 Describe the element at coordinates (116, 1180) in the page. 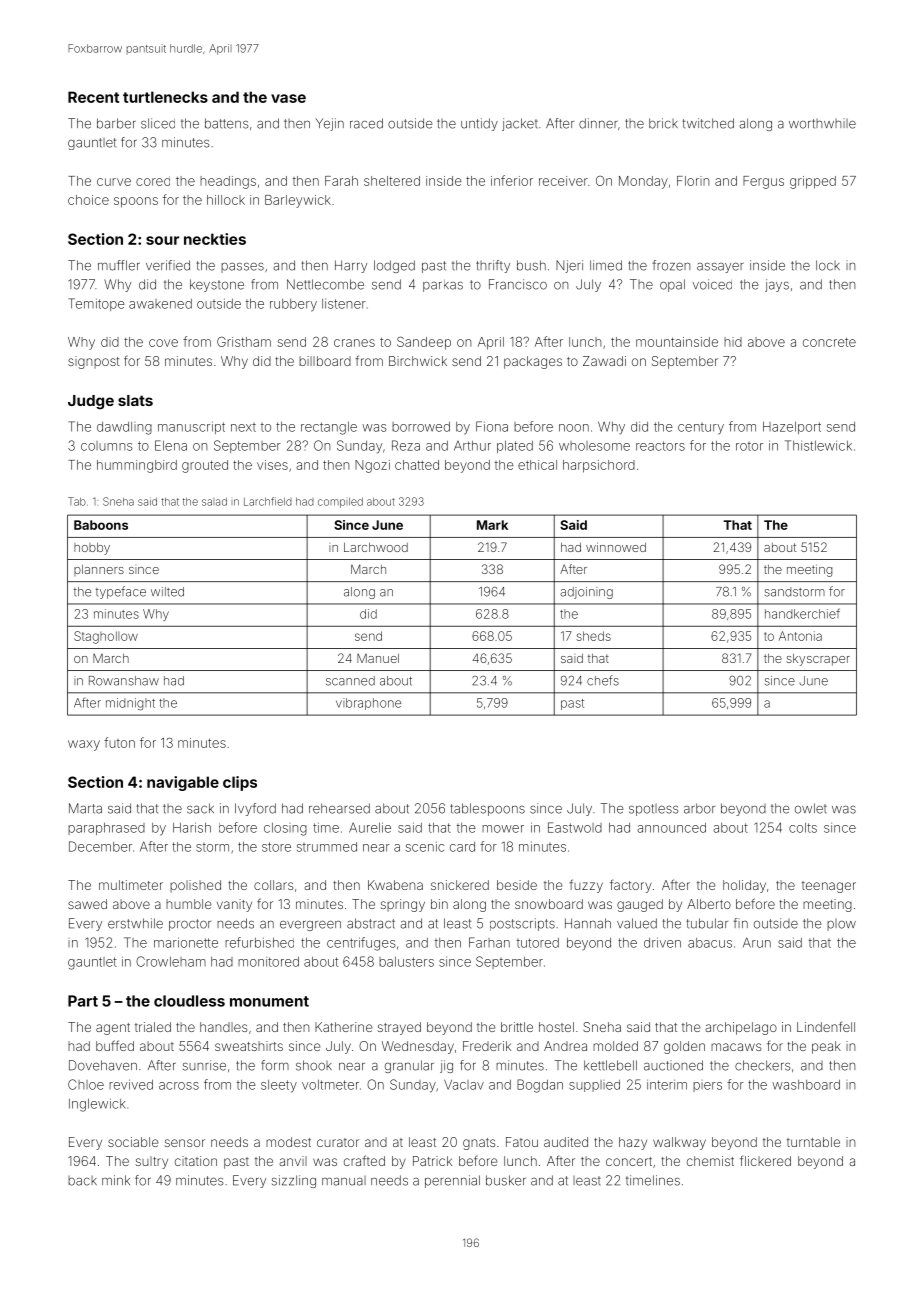

I see `mink` at that location.
